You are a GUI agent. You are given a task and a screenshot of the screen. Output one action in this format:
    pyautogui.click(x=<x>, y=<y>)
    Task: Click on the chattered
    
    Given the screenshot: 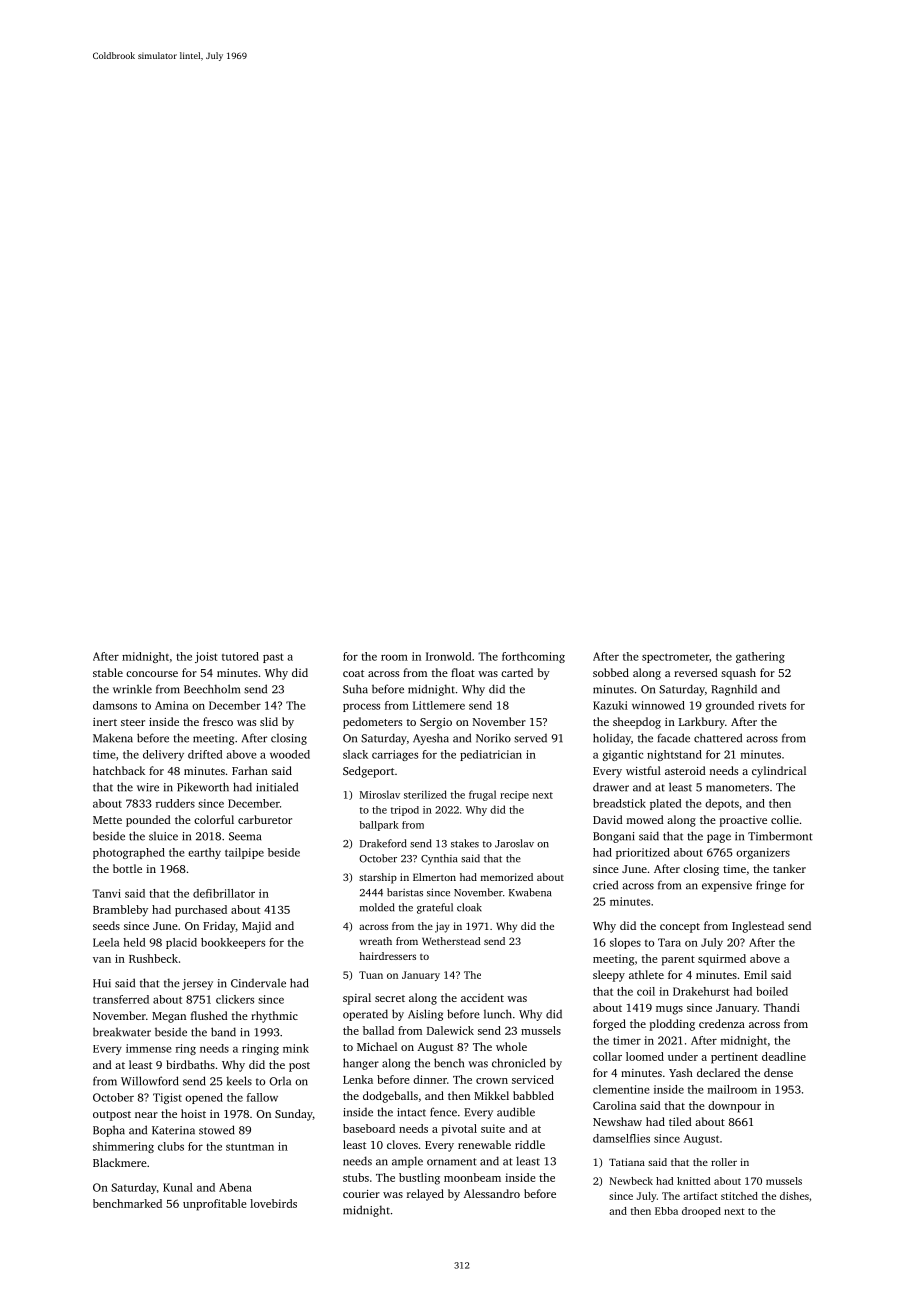 What is the action you would take?
    pyautogui.click(x=718, y=738)
